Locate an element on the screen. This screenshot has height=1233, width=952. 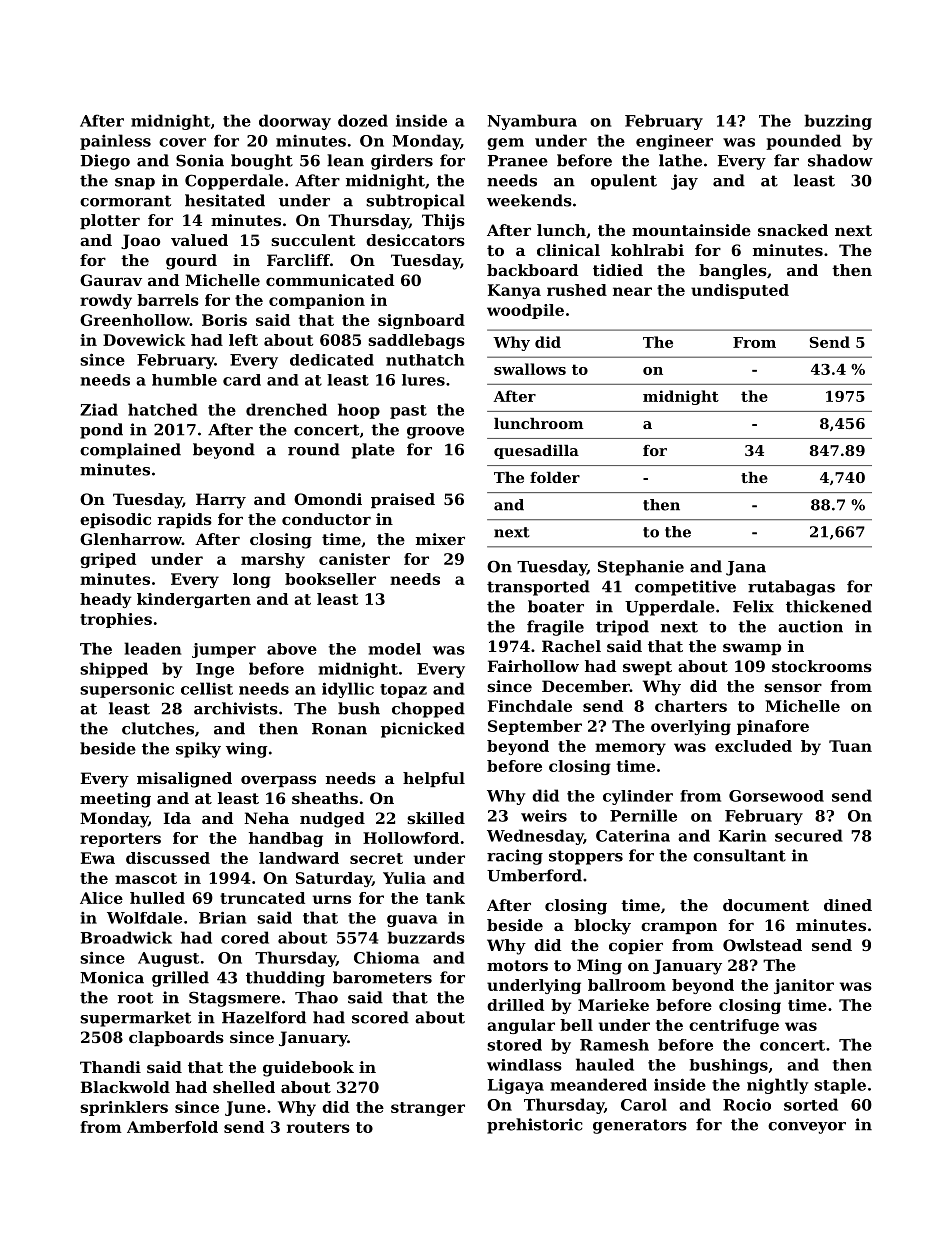
buzzing is located at coordinates (838, 122).
